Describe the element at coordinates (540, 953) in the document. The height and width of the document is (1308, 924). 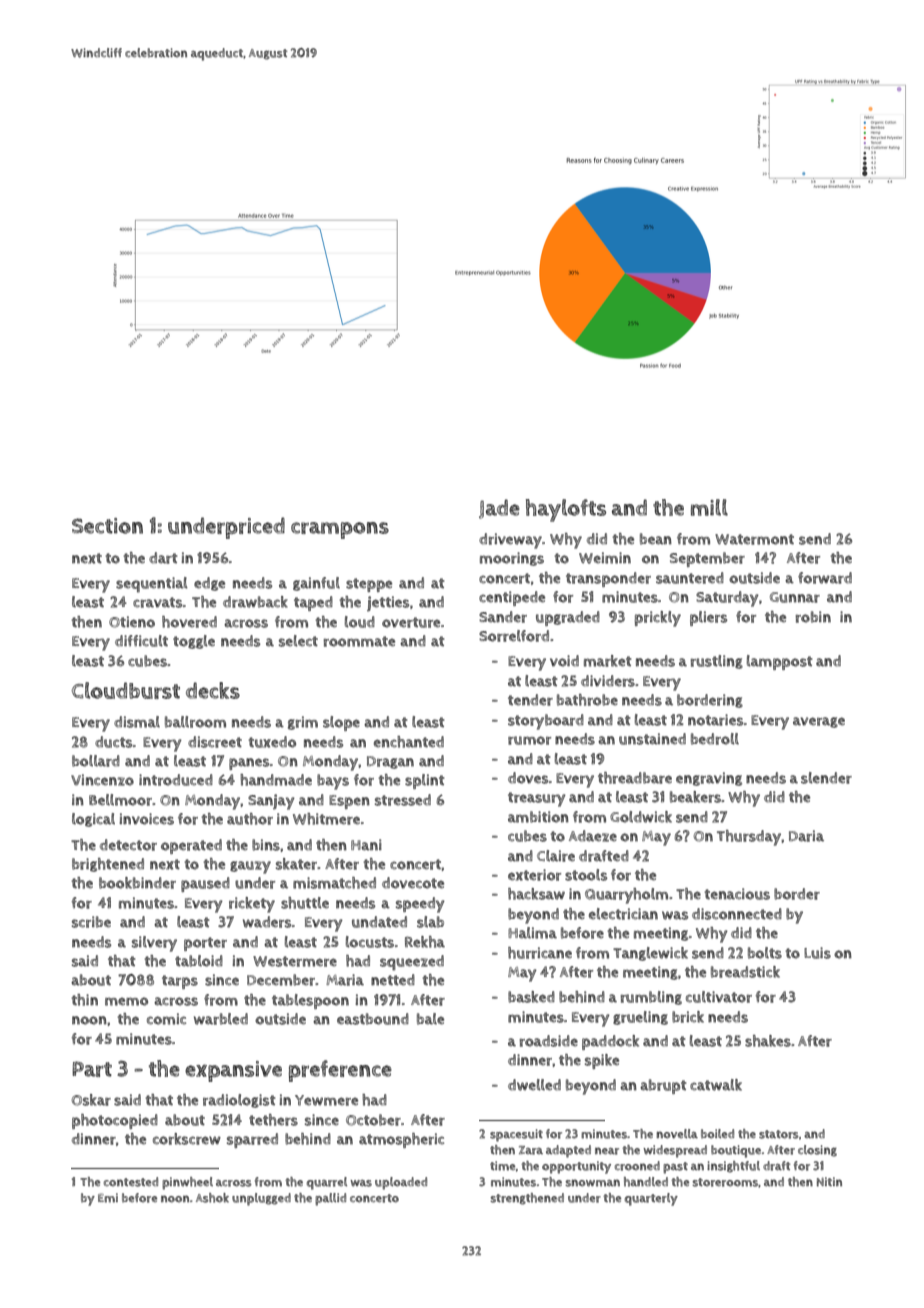
I see `hurricane` at that location.
